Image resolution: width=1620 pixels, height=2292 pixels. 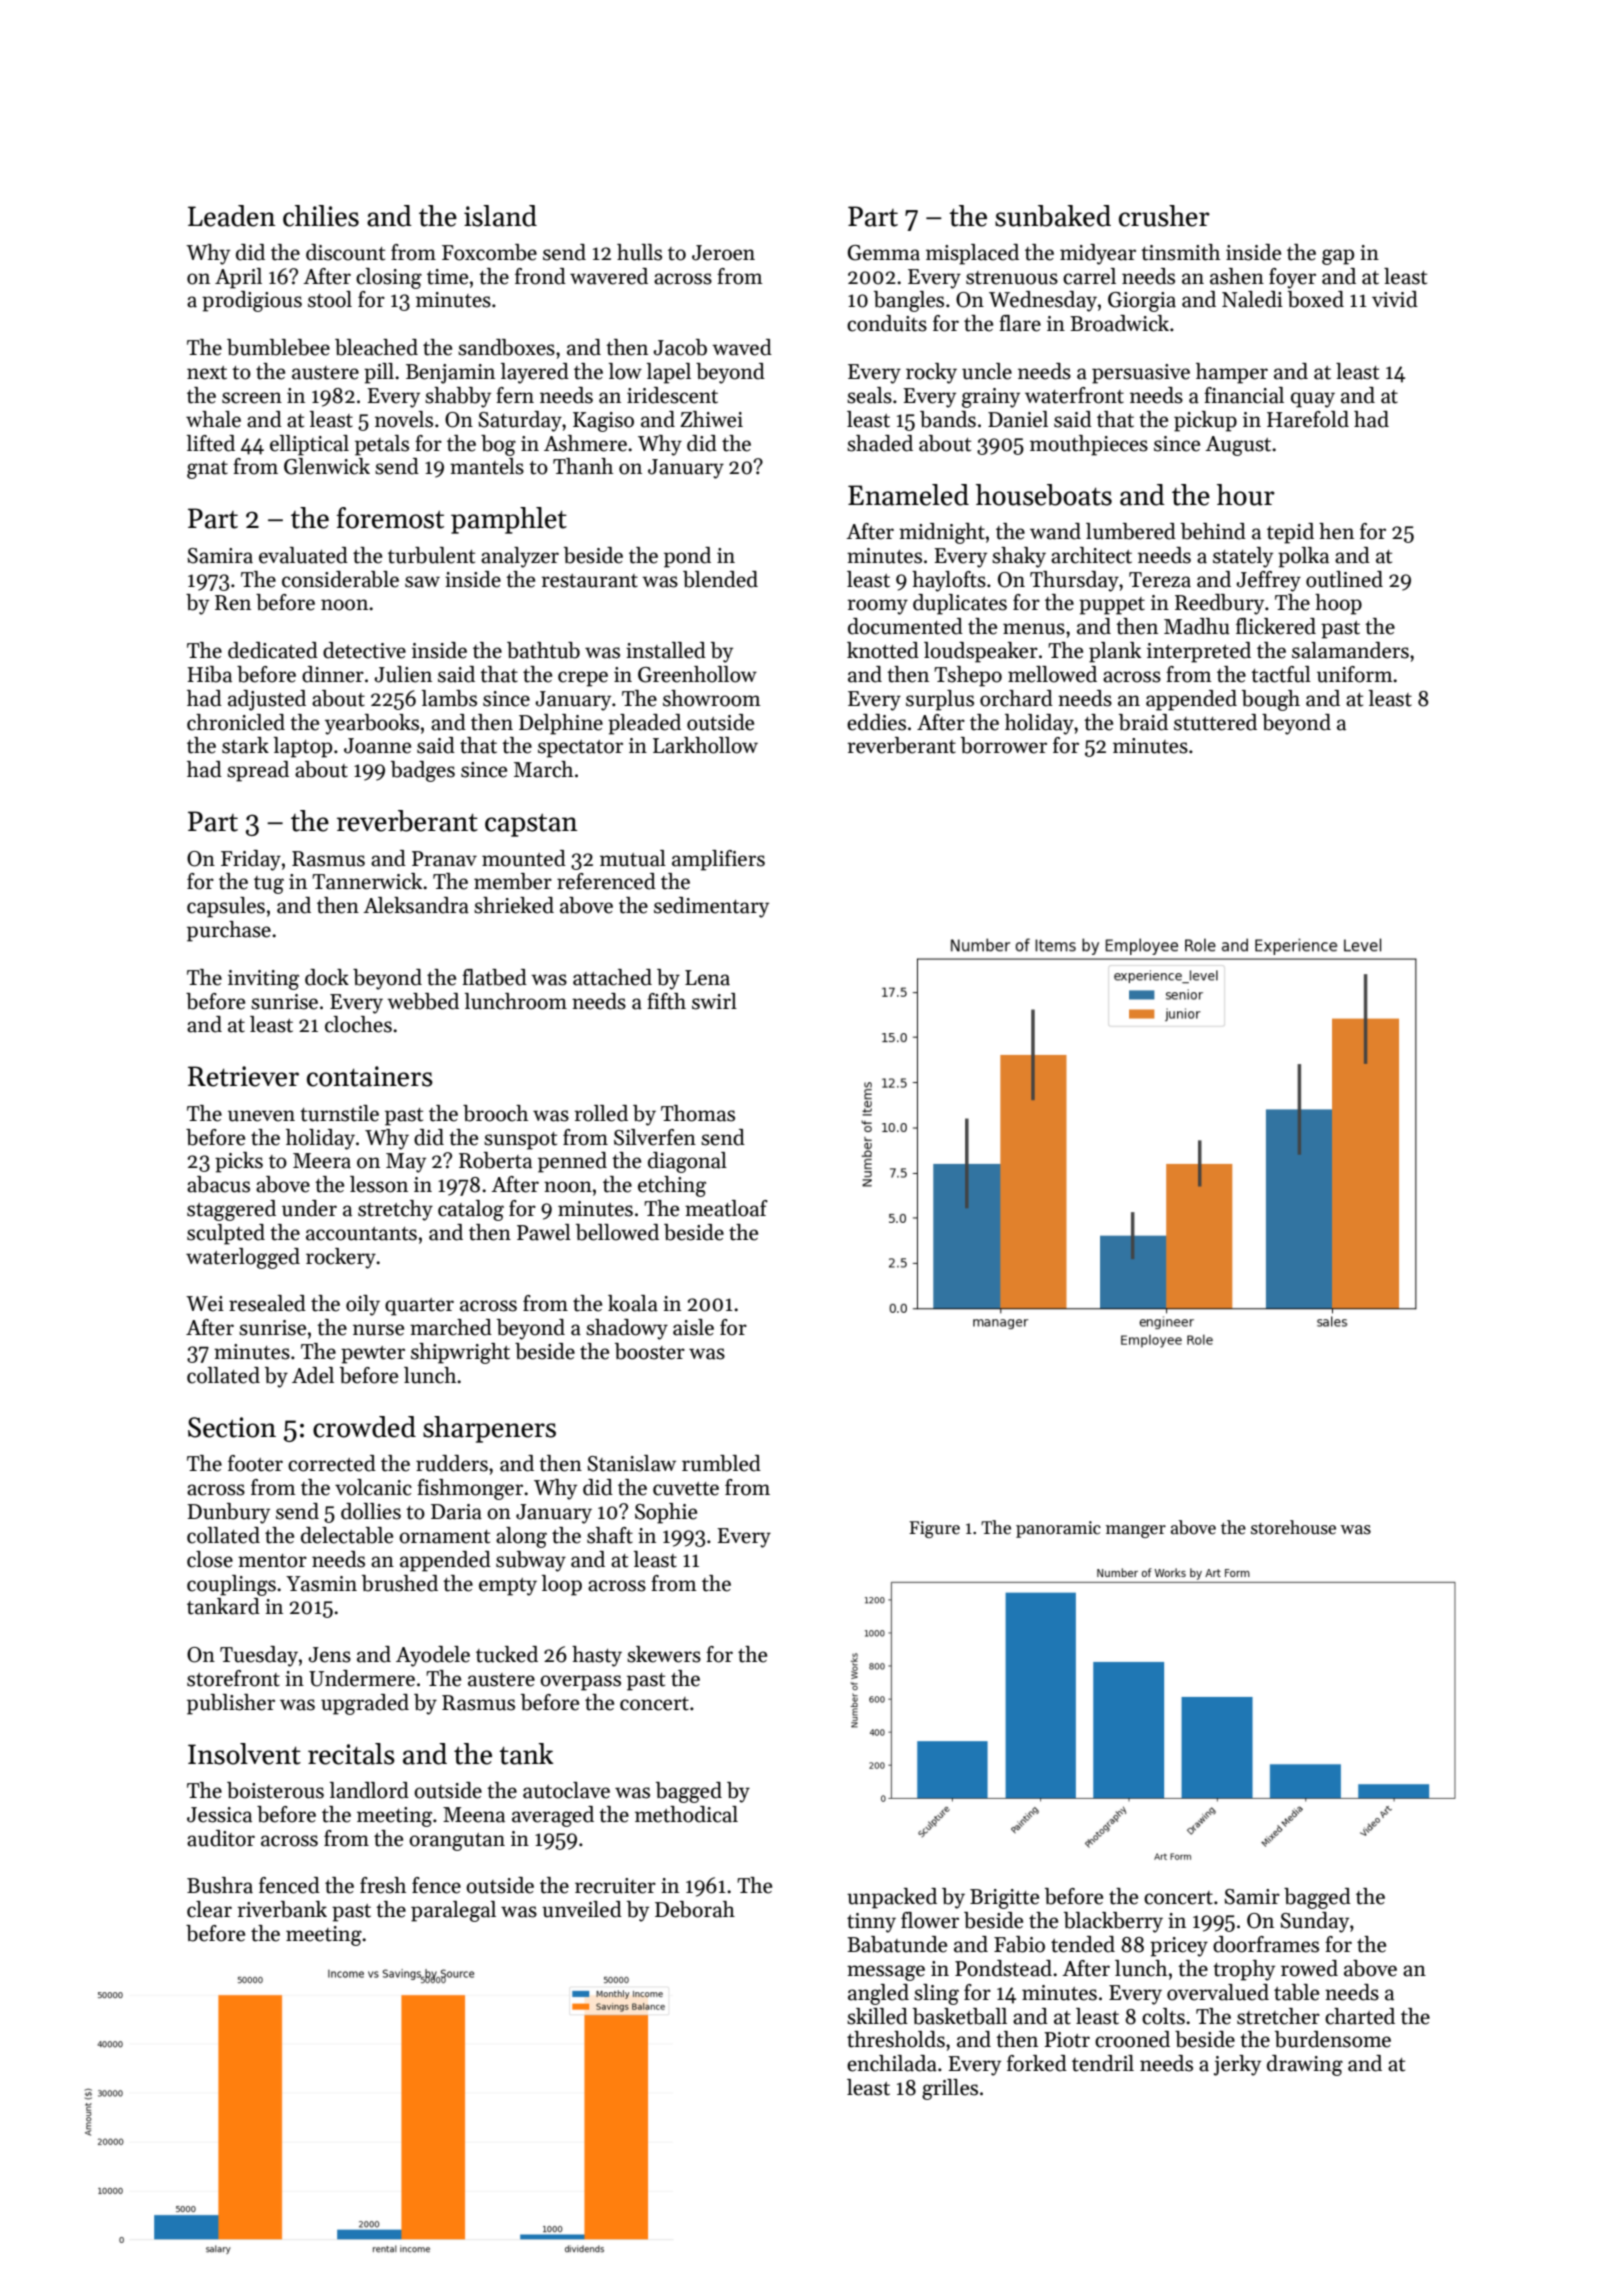 I want to click on blended, so click(x=720, y=579).
